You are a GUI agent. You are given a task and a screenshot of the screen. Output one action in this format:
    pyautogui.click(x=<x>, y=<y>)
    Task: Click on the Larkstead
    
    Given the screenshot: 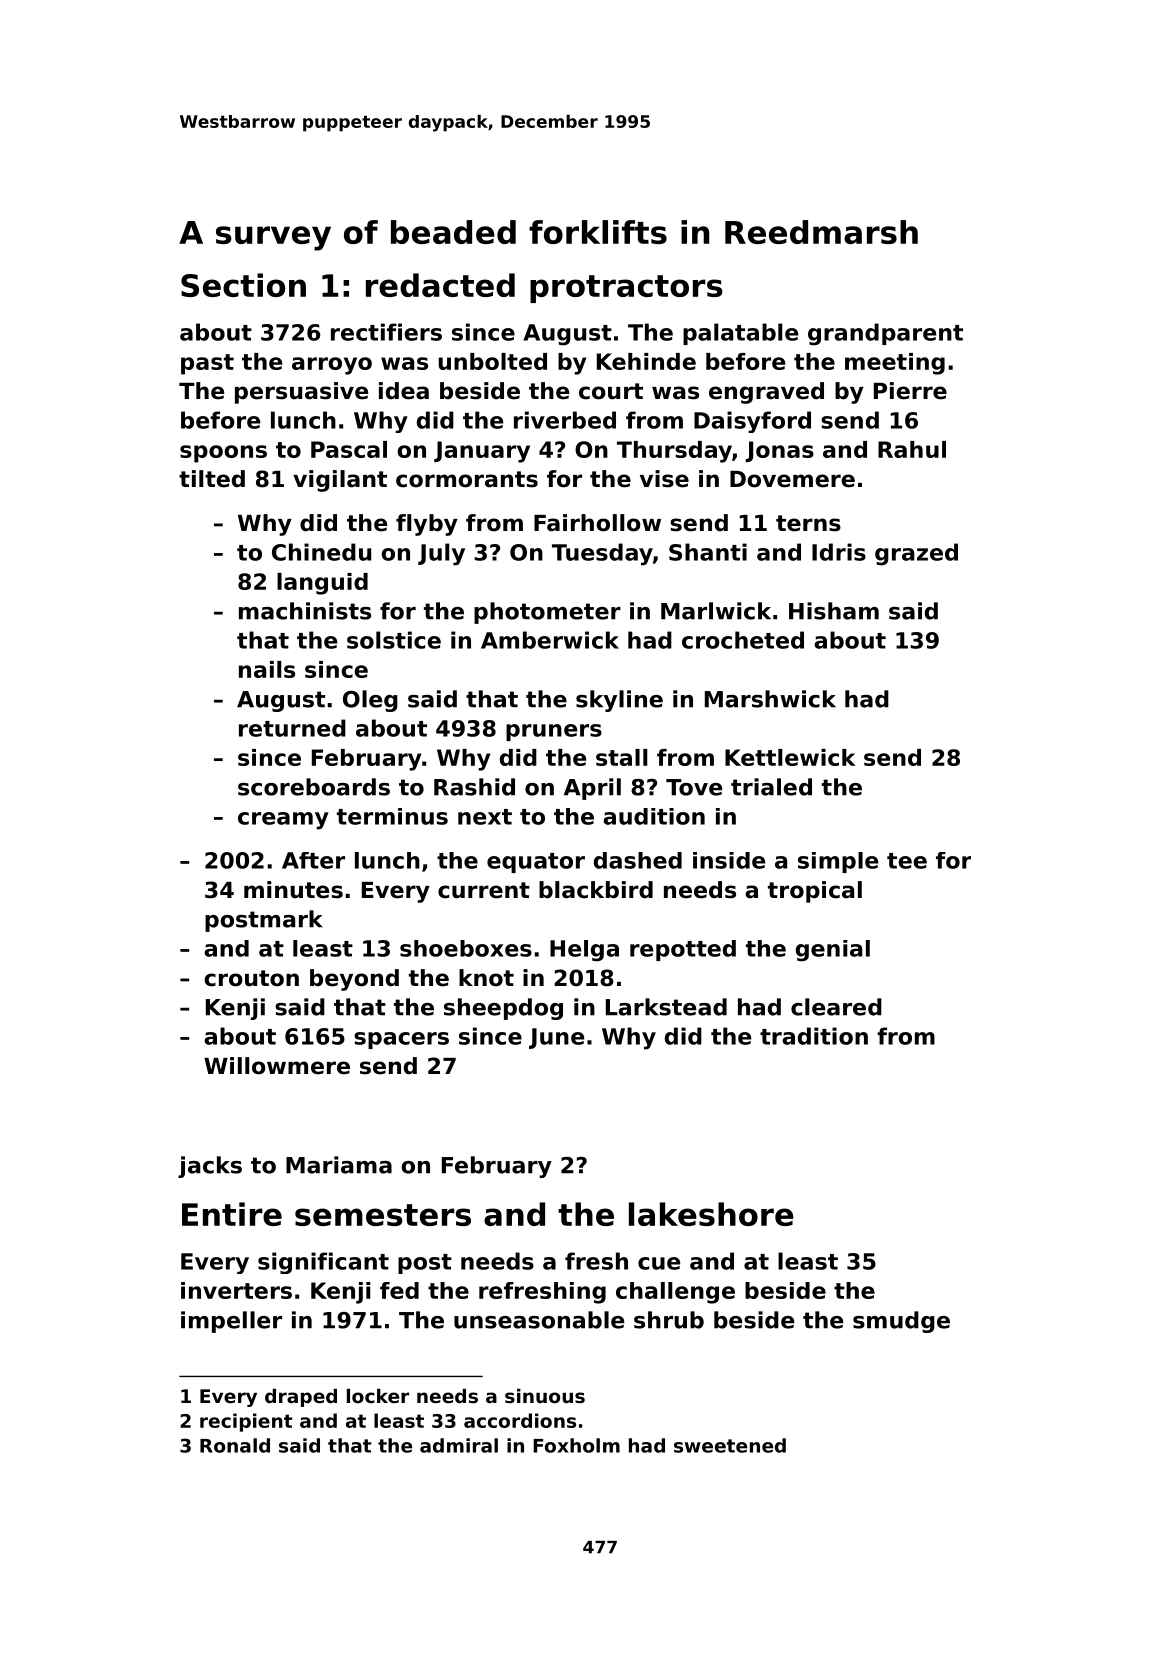 What is the action you would take?
    pyautogui.click(x=666, y=1007)
